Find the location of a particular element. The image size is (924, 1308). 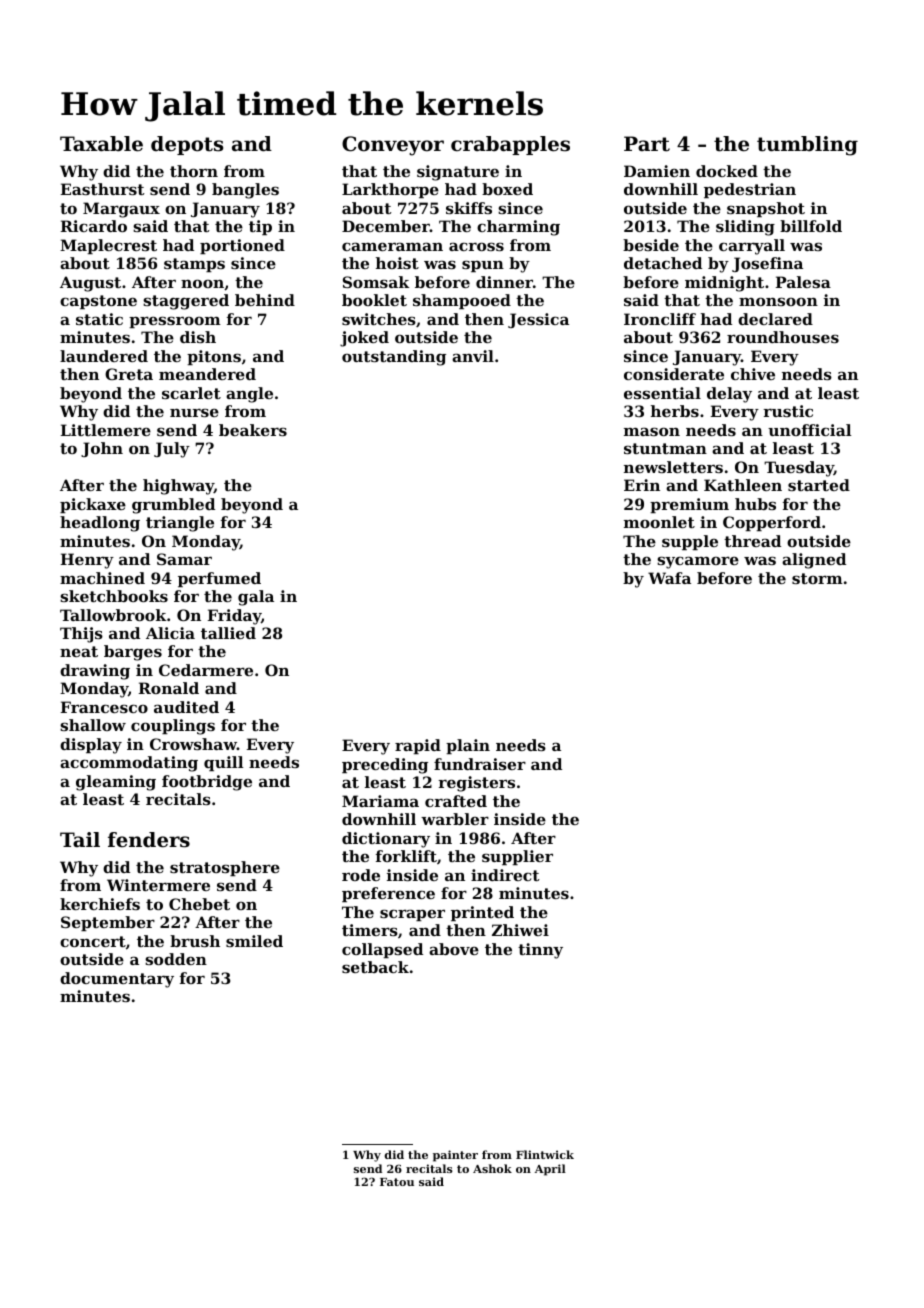

tumbling is located at coordinates (807, 146).
